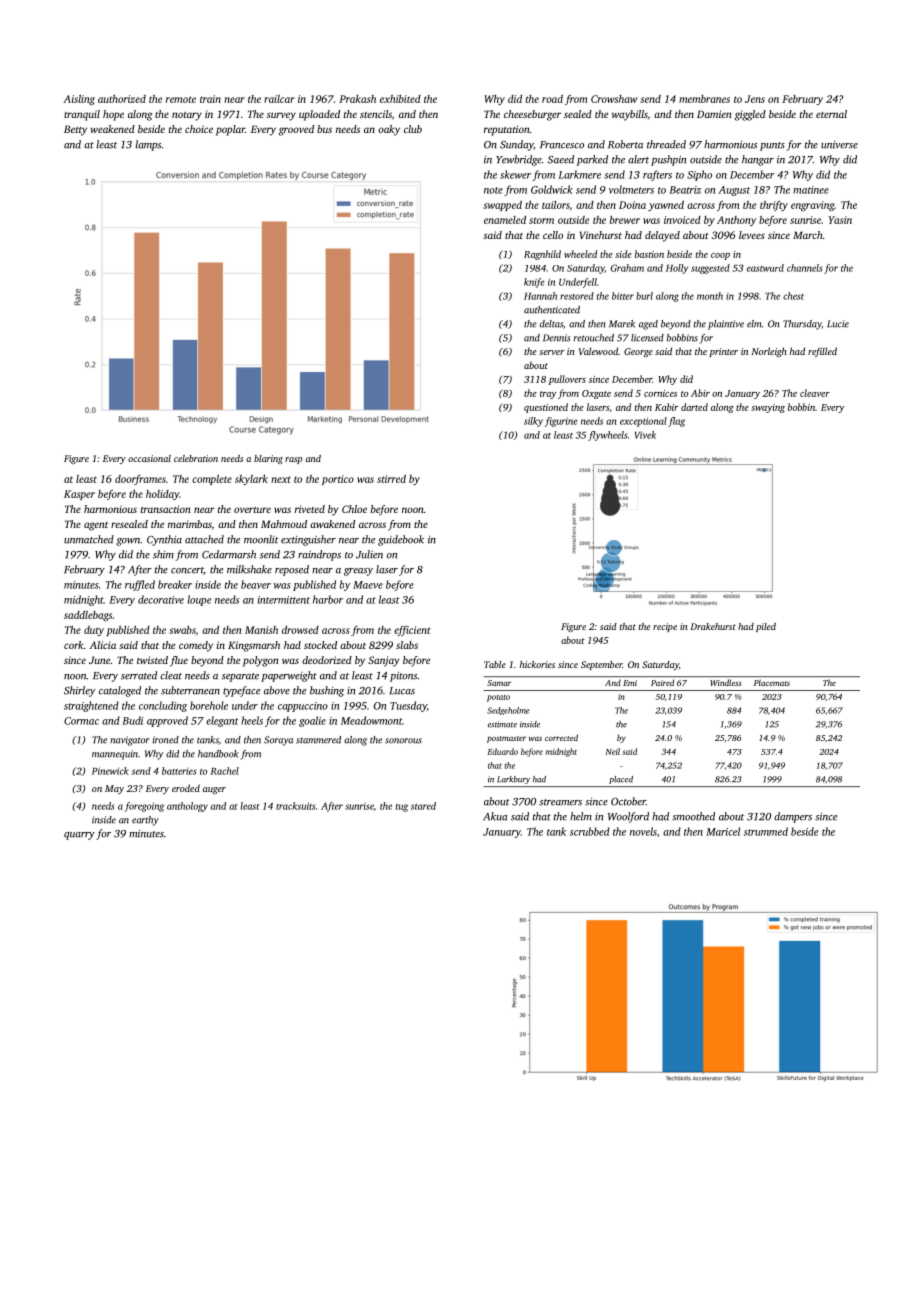 The height and width of the document is (1308, 924). I want to click on Vivek, so click(645, 435).
